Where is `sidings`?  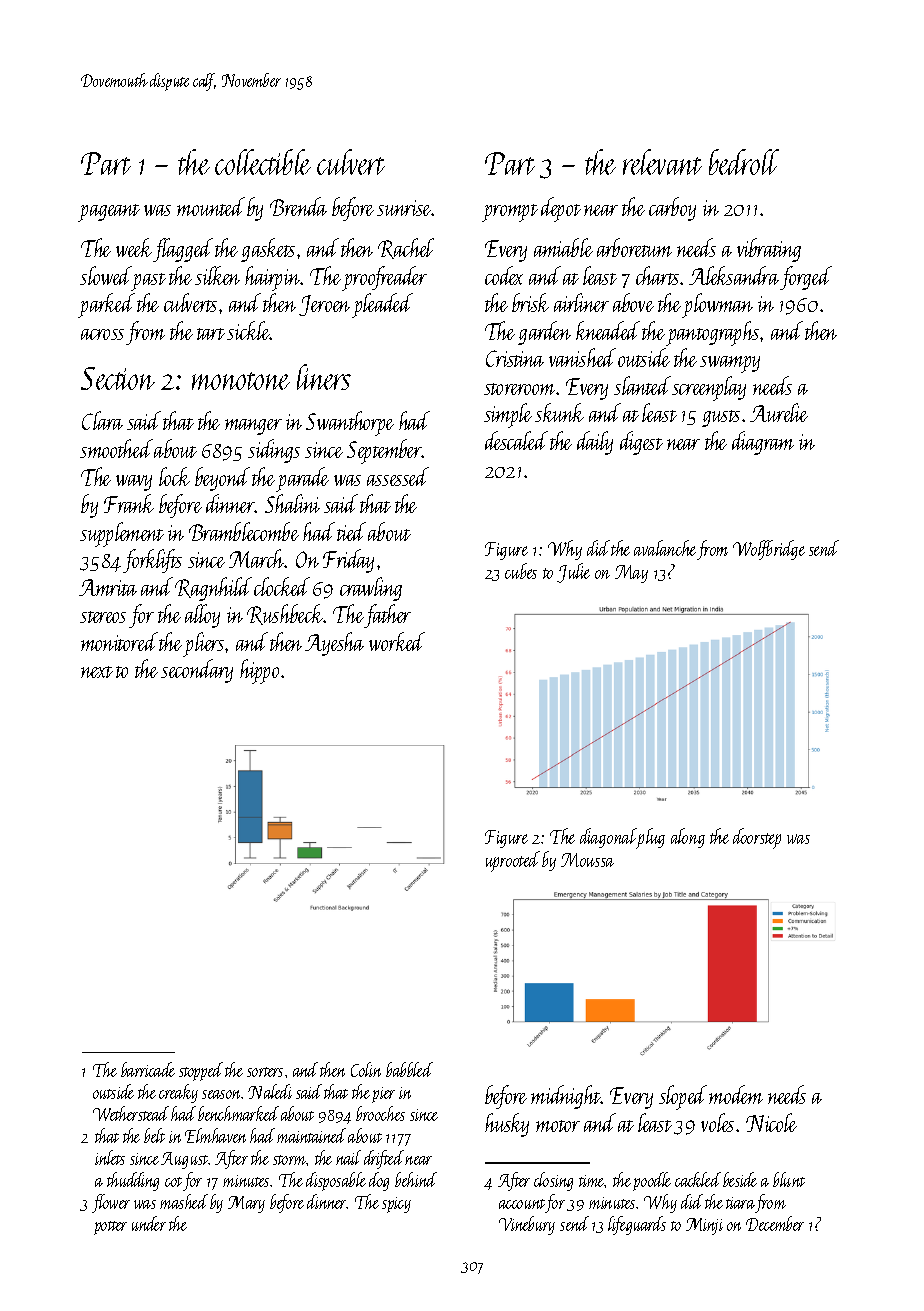 sidings is located at coordinates (274, 451).
